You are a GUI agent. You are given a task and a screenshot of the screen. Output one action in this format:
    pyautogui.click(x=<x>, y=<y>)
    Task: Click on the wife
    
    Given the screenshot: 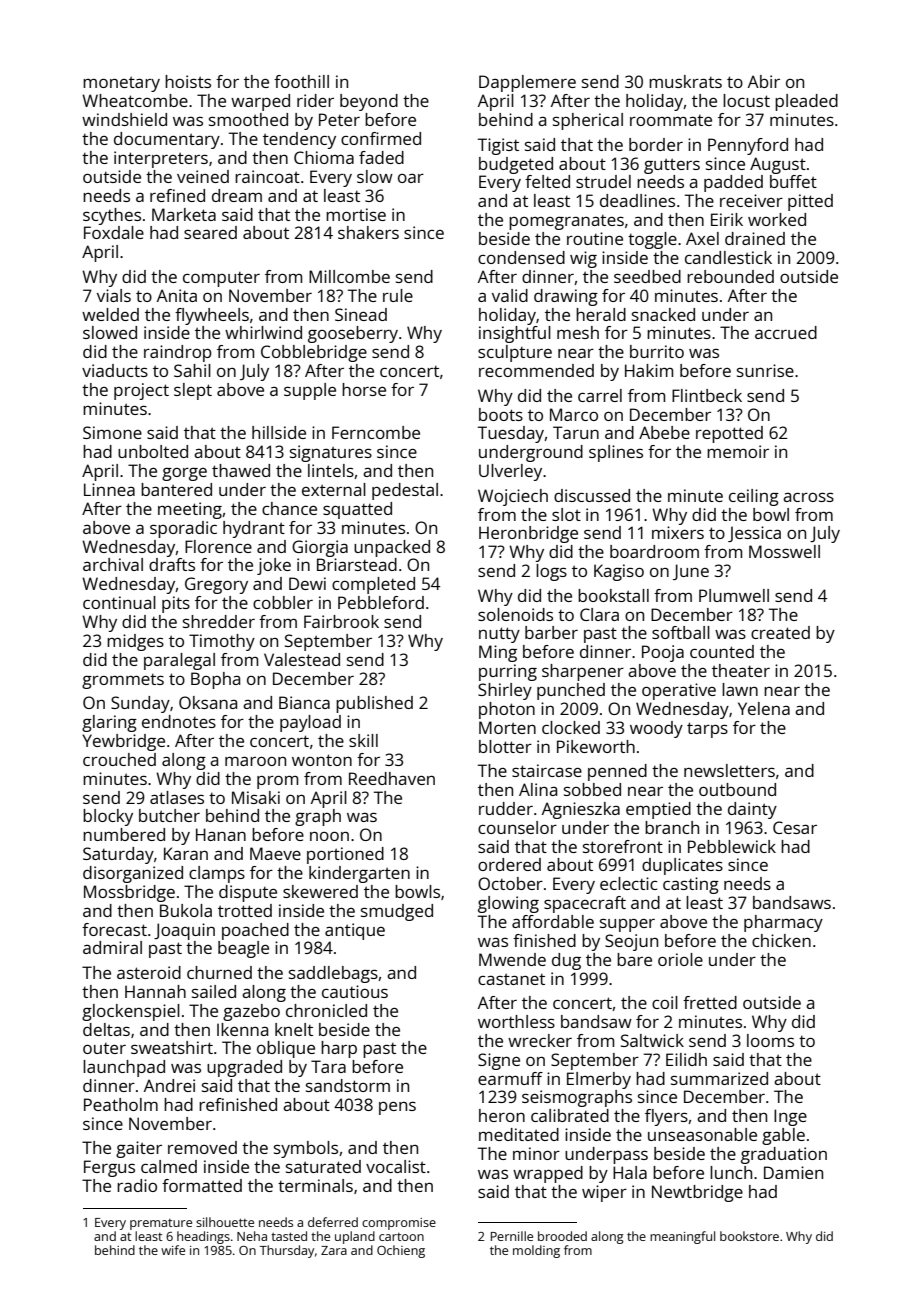 What is the action you would take?
    pyautogui.click(x=173, y=1250)
